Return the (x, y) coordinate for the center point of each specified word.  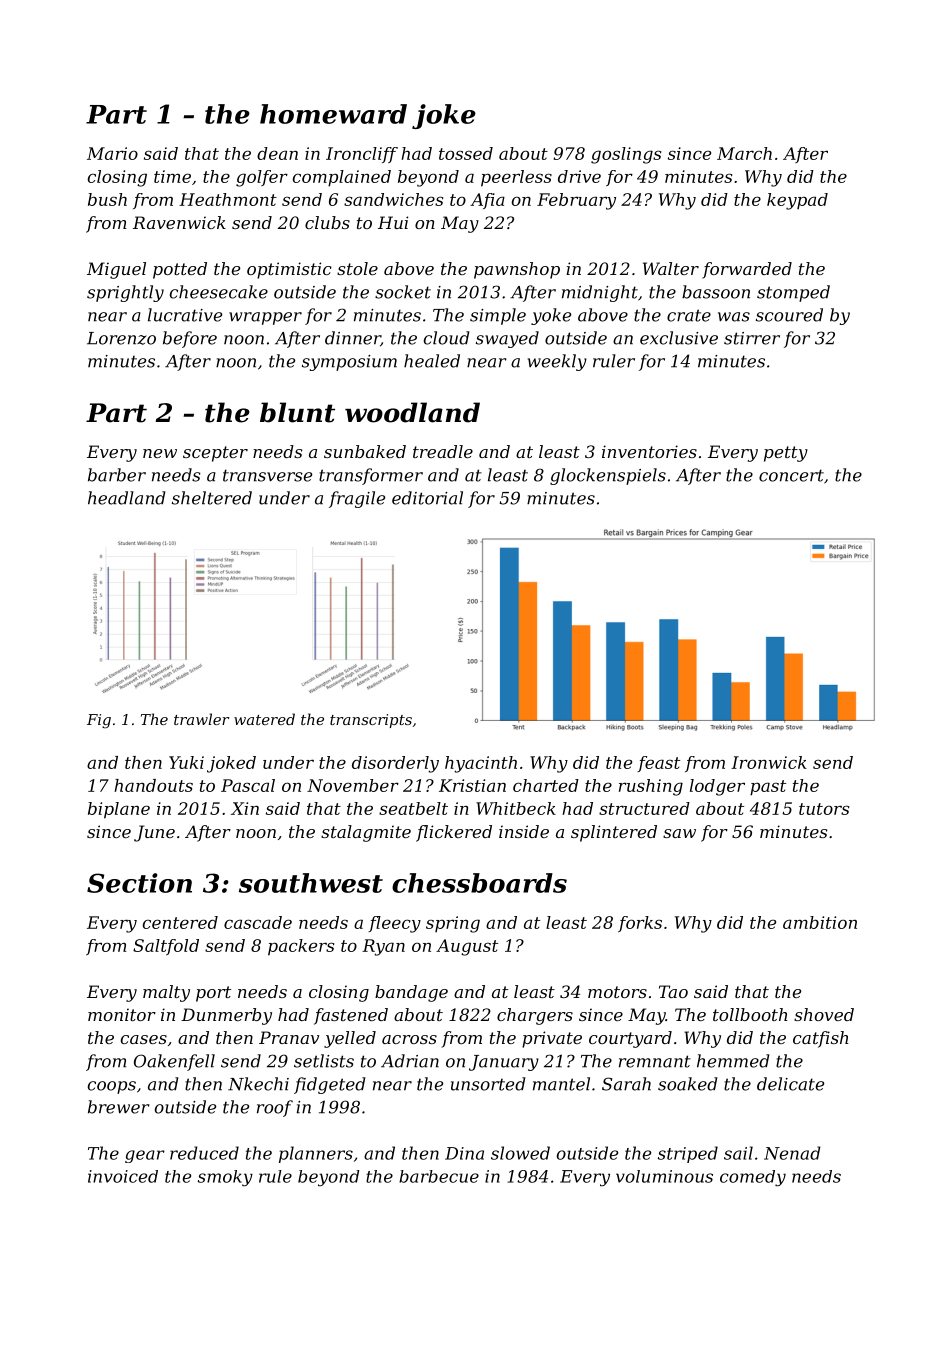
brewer (118, 1107)
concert (791, 475)
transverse (267, 475)
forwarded (747, 270)
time (172, 176)
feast (658, 764)
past (768, 788)
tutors (824, 809)
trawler (202, 719)
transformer (371, 476)
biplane (119, 810)
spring (453, 924)
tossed (466, 153)
